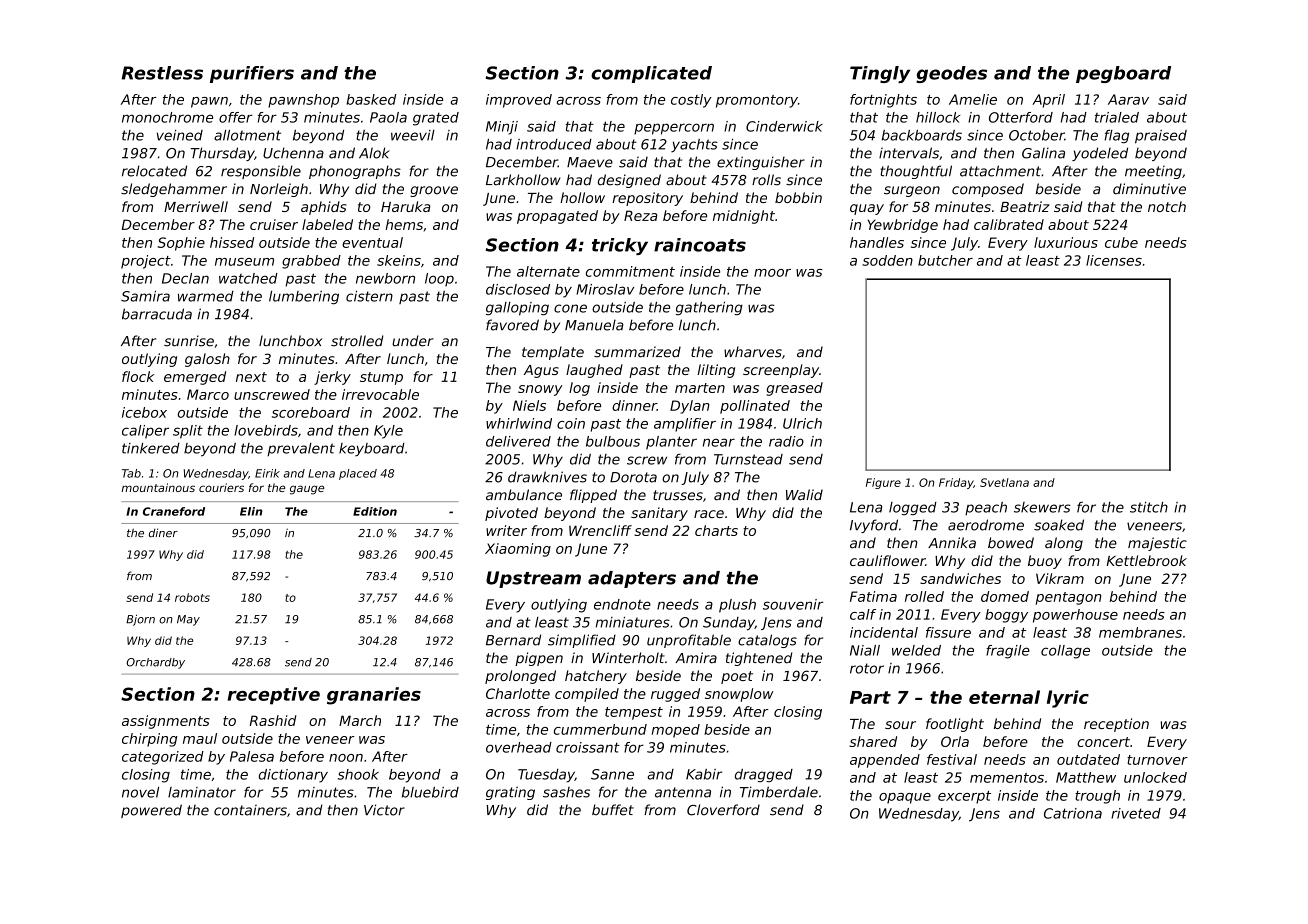 The width and height of the page is (1308, 924). Describe the element at coordinates (189, 341) in the page. I see `sunrise` at that location.
